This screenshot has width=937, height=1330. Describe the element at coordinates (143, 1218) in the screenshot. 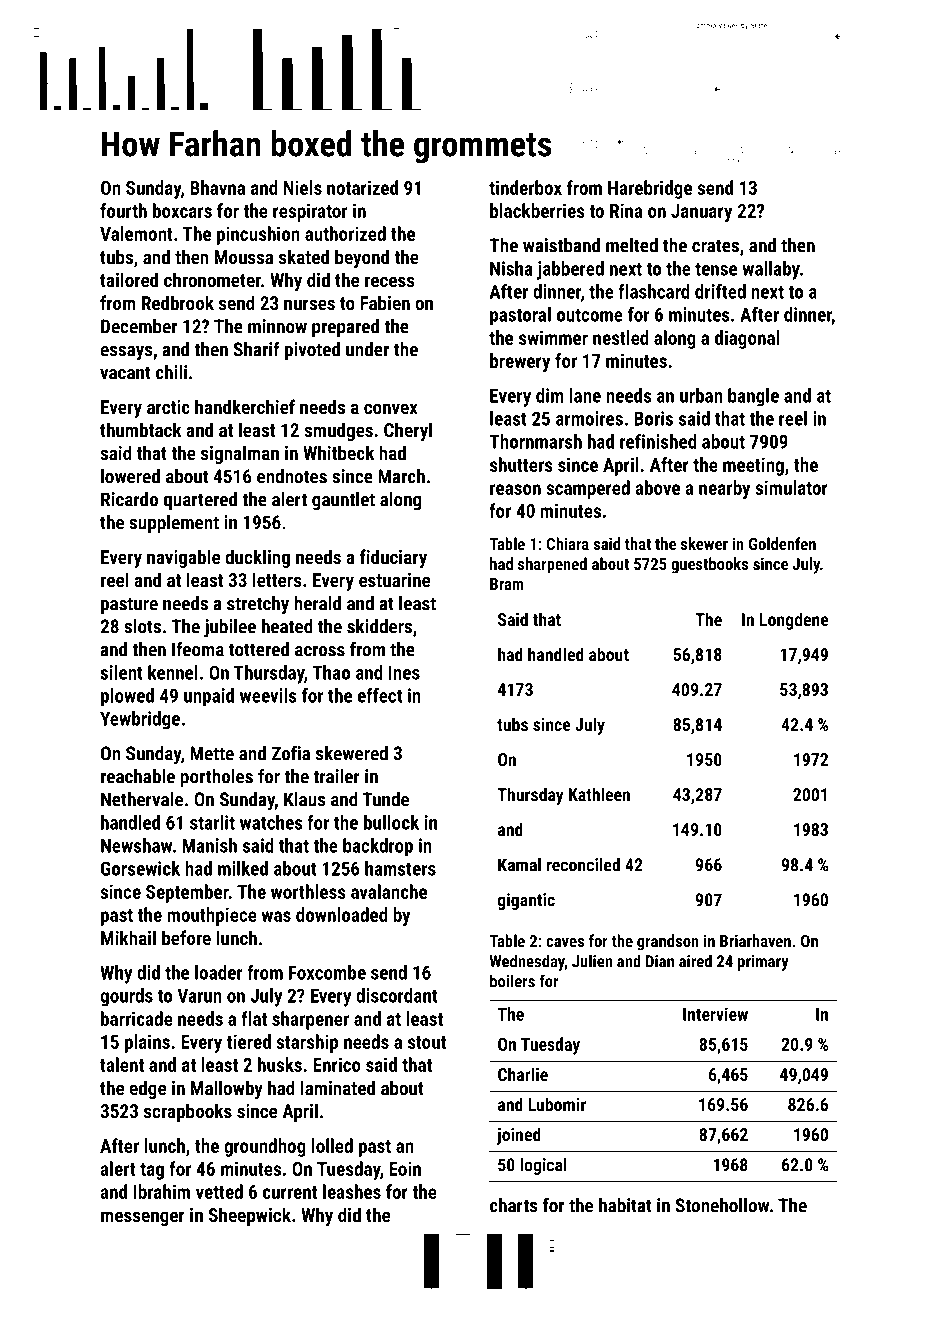

I see `messenger` at that location.
